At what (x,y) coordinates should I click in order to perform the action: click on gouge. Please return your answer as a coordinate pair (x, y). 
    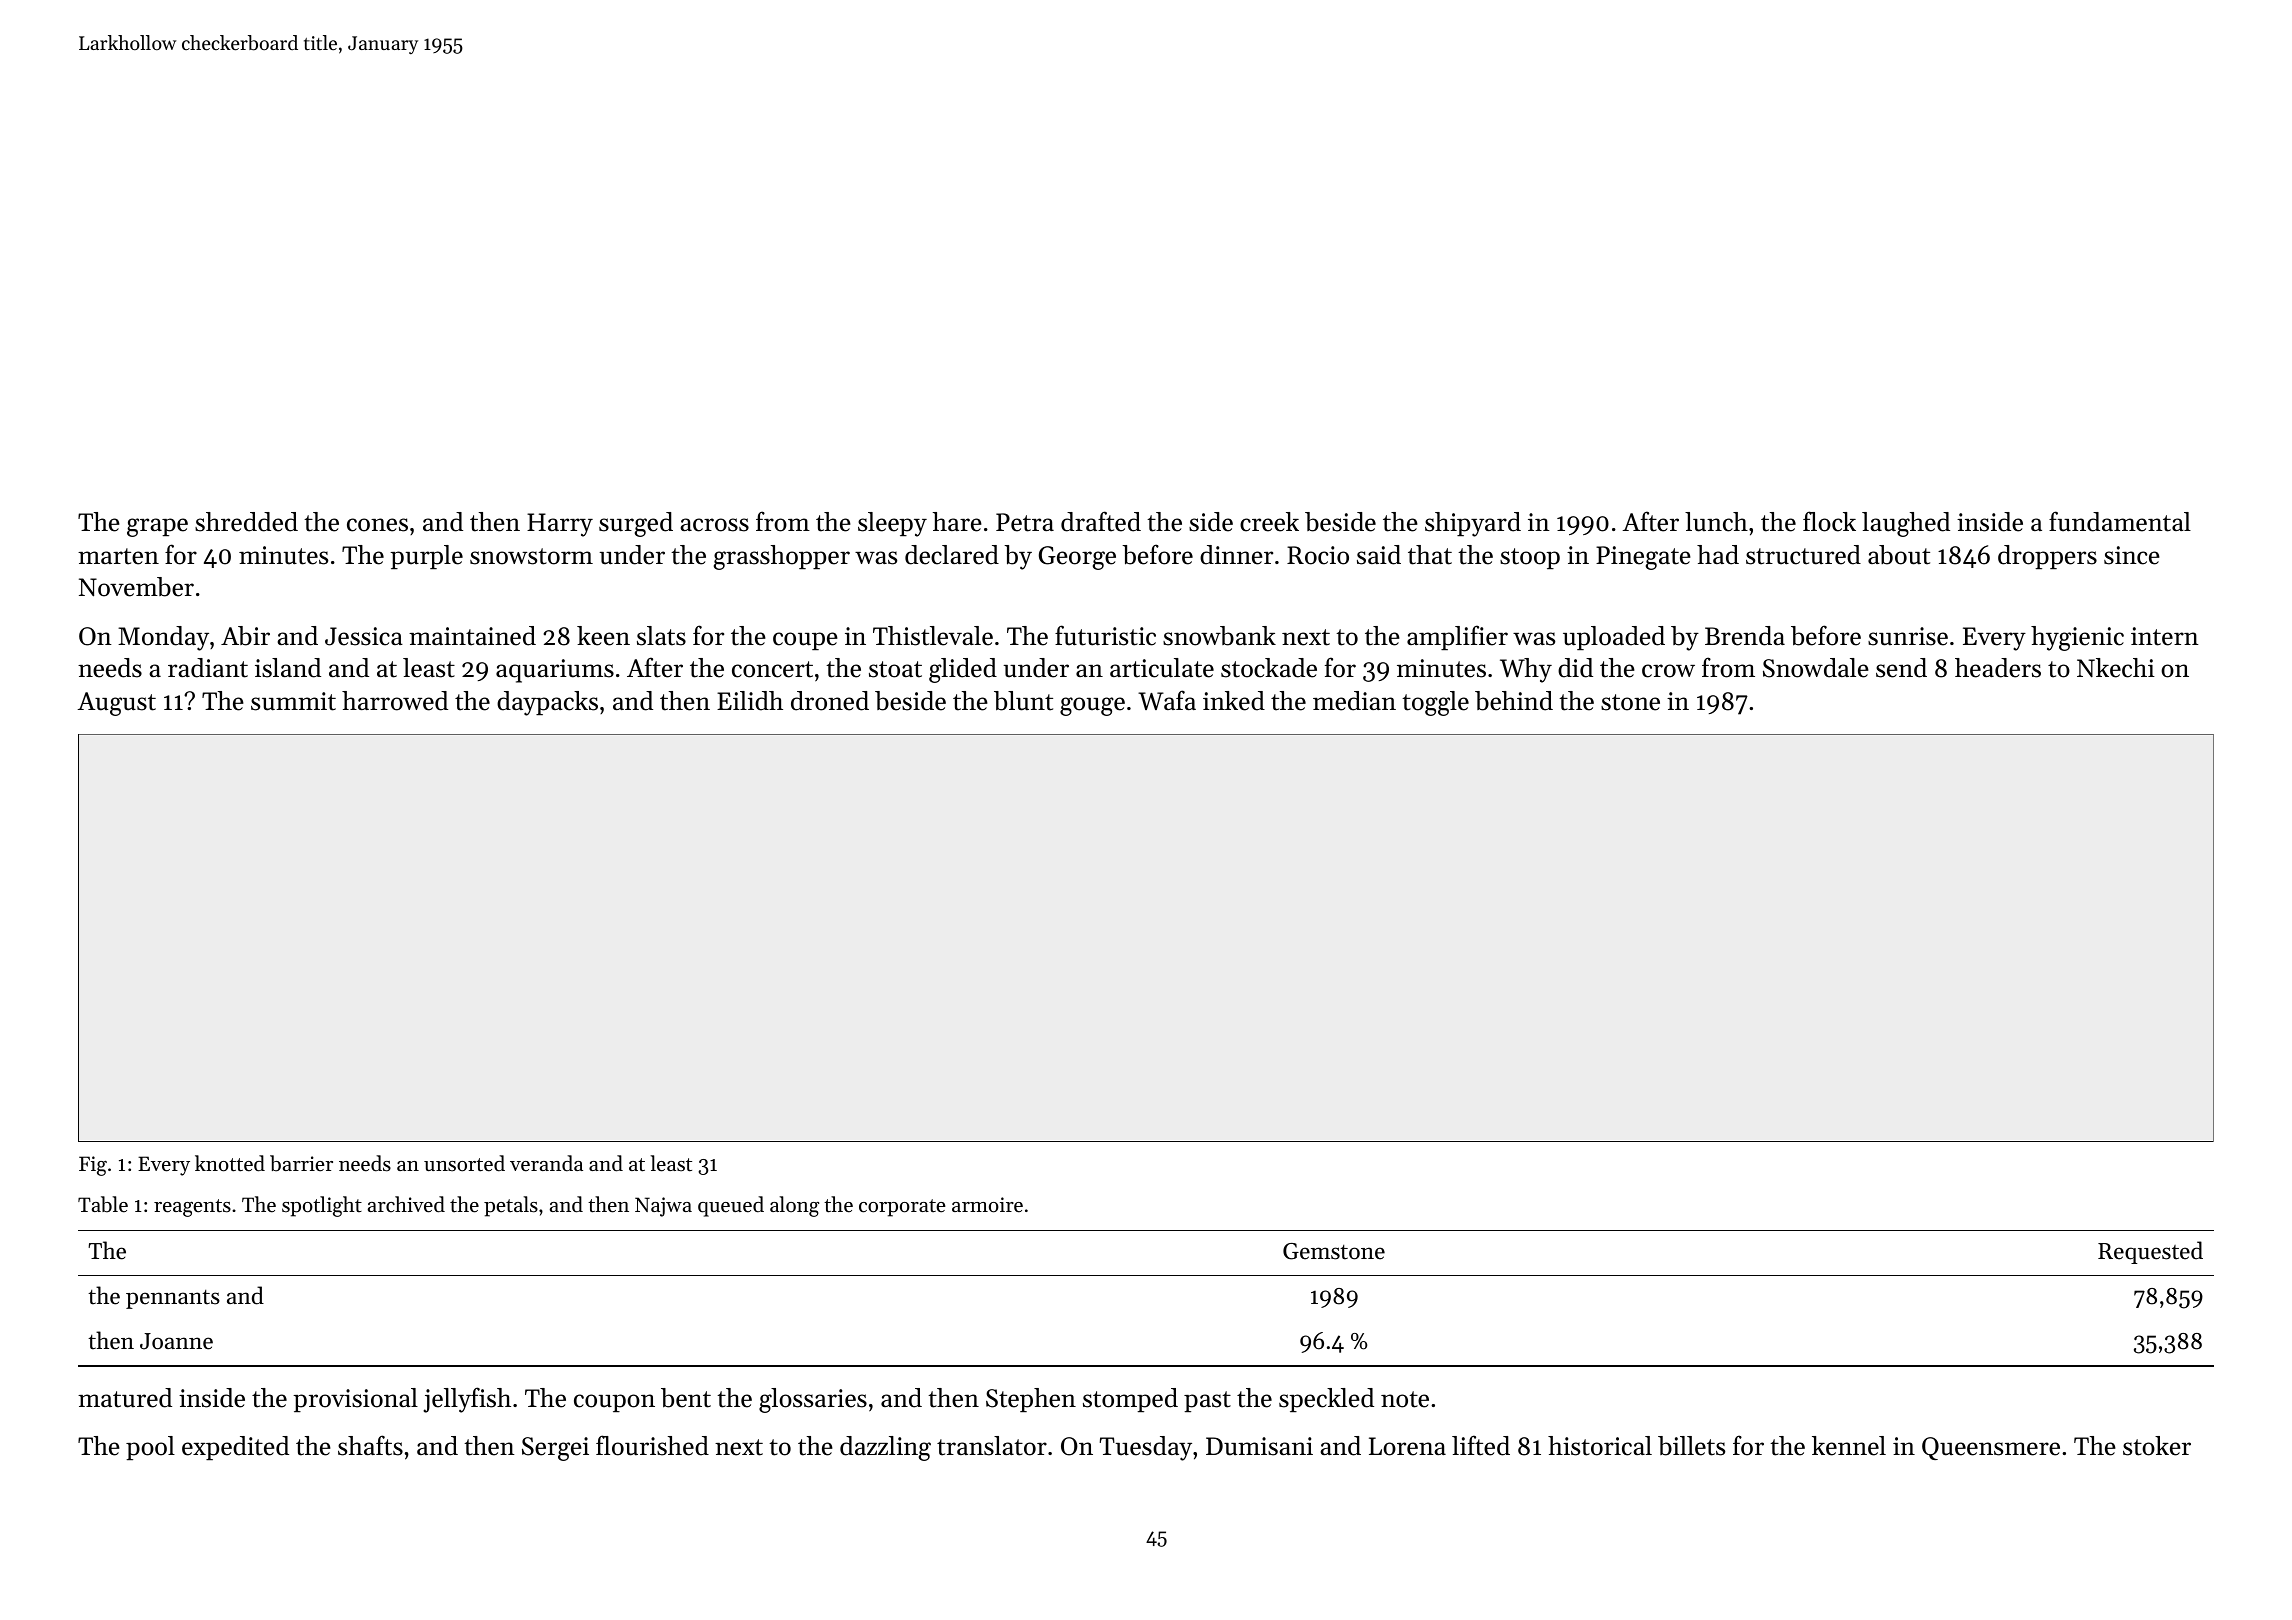
    Looking at the image, I should click on (1092, 706).
